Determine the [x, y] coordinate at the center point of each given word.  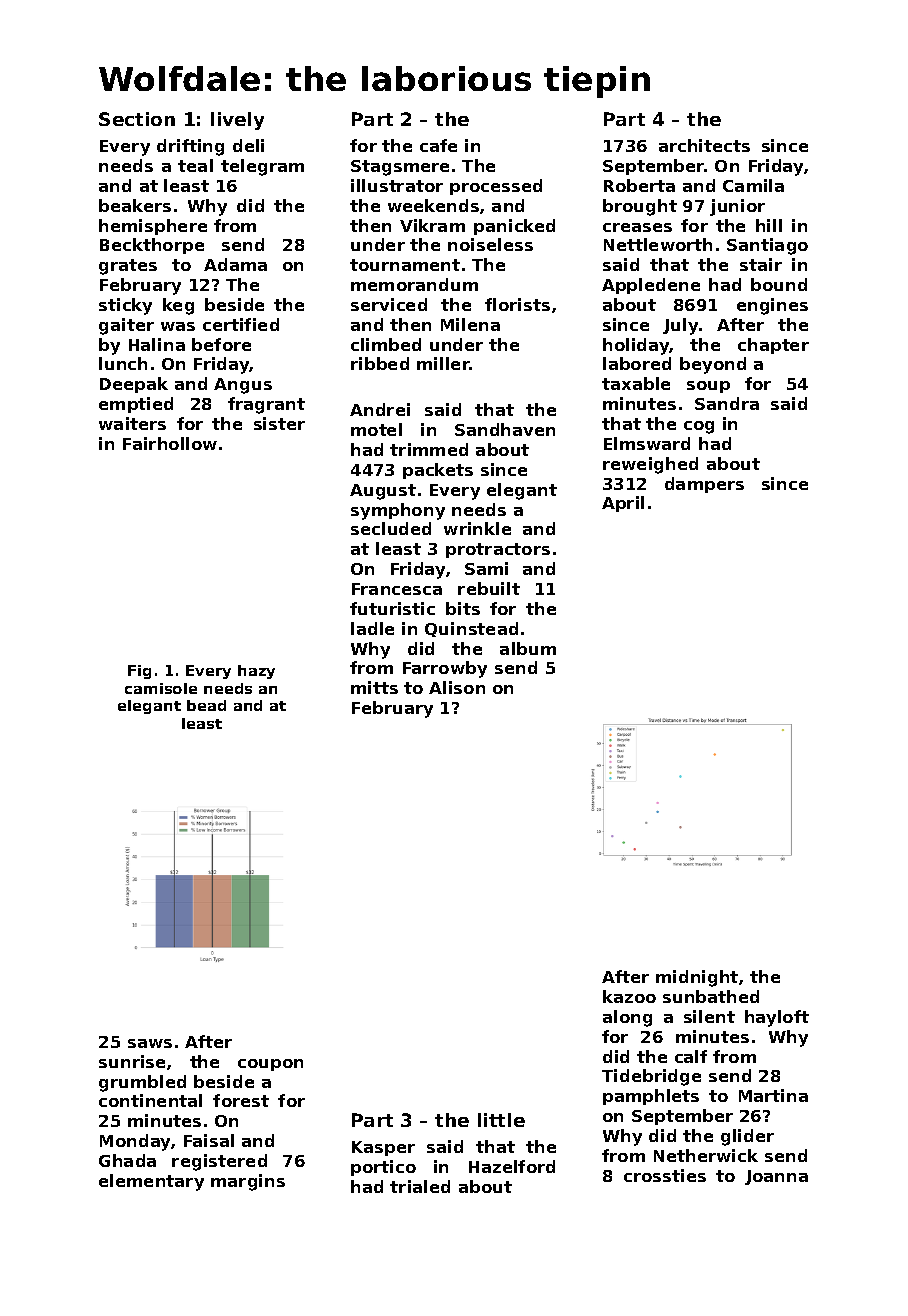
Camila [753, 185]
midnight [697, 978]
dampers [704, 485]
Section [137, 119]
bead [206, 705]
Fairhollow [170, 443]
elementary [151, 1182]
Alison [457, 687]
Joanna [776, 1177]
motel [376, 429]
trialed [420, 1186]
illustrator [397, 185]
